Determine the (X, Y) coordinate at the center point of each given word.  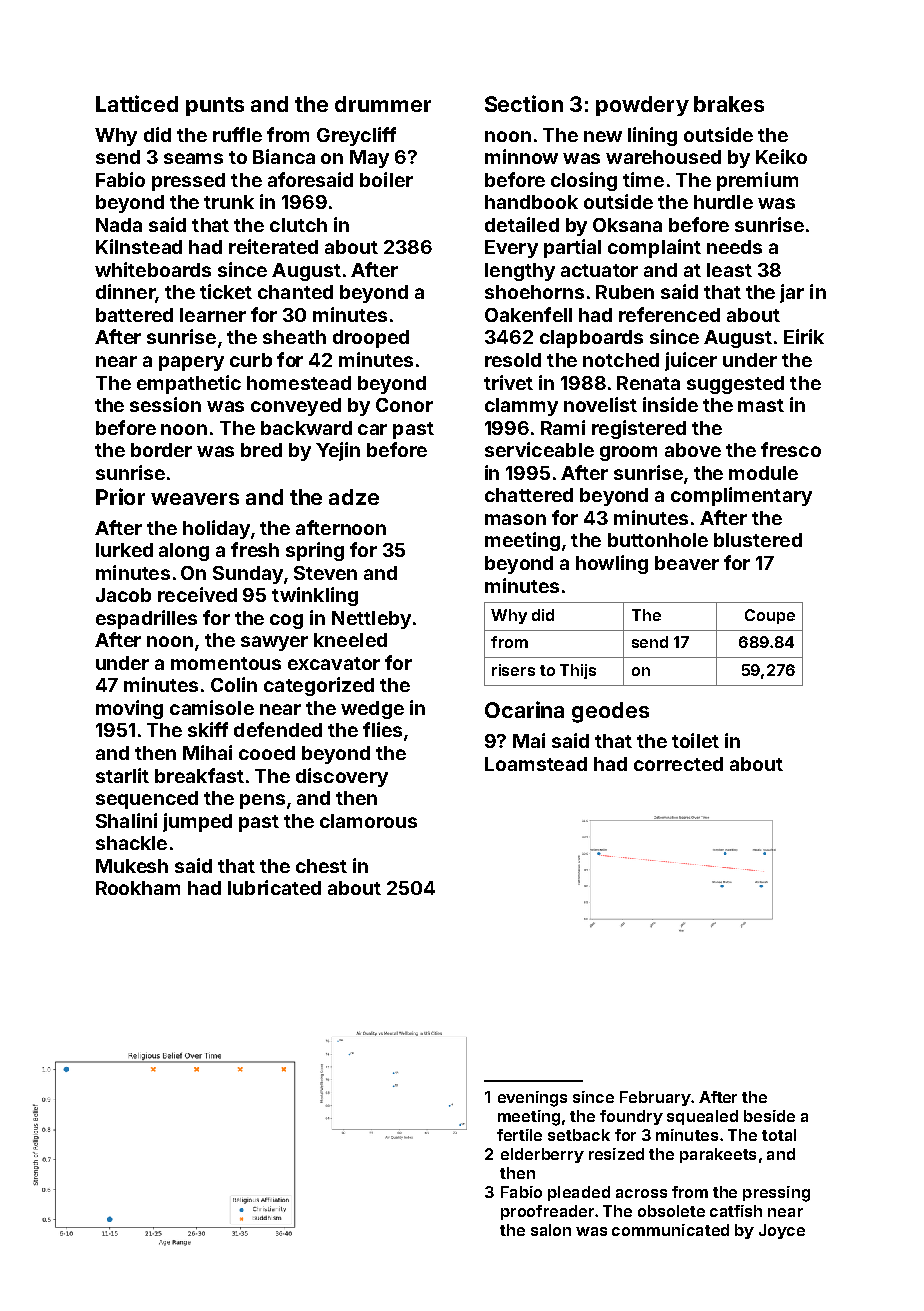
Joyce (782, 1231)
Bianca (284, 156)
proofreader (547, 1212)
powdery (642, 106)
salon (551, 1230)
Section (524, 103)
